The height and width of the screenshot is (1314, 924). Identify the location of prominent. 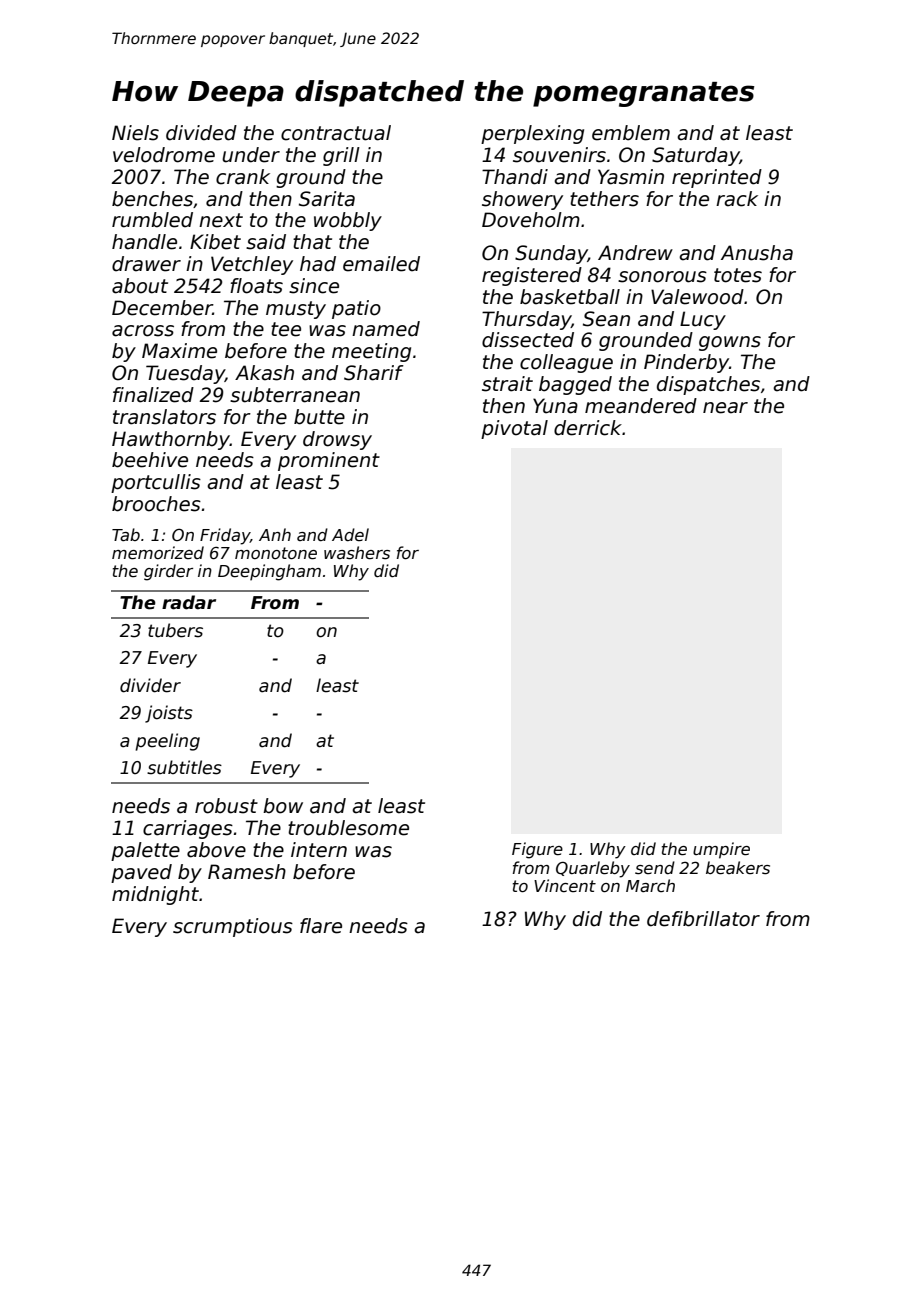
(329, 461).
